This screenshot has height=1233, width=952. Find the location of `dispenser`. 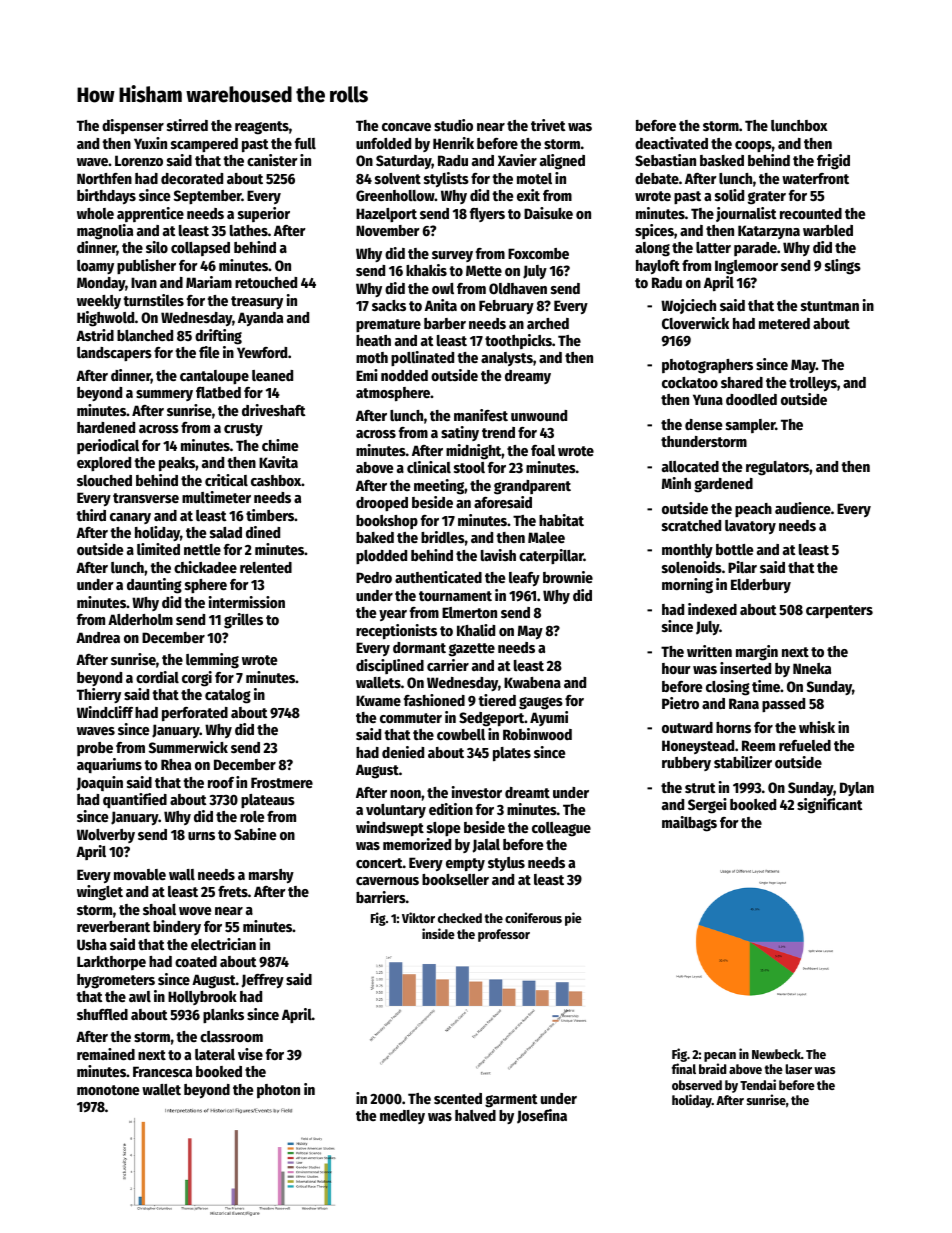

dispenser is located at coordinates (133, 126).
